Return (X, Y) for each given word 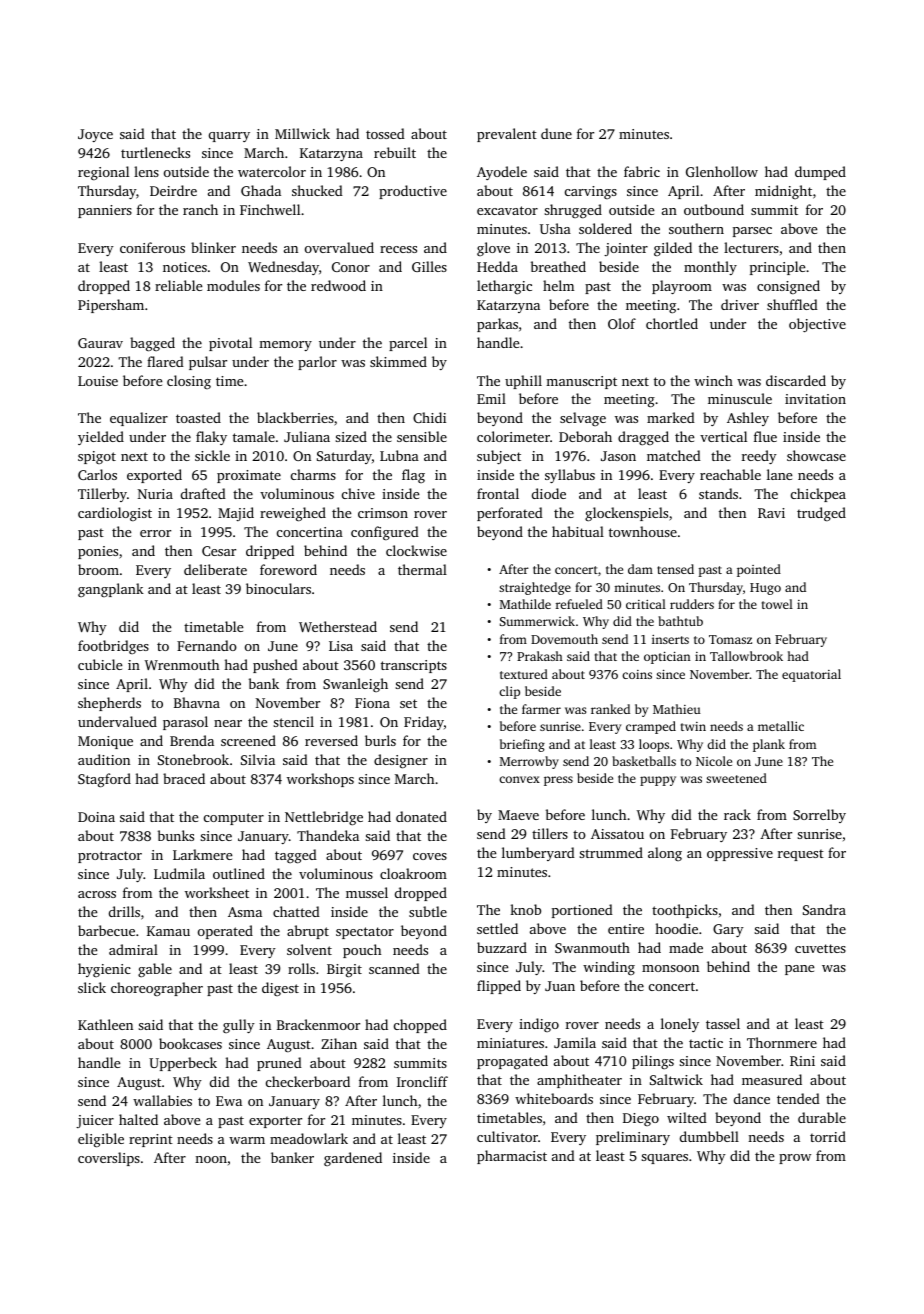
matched (674, 455)
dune (556, 133)
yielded (101, 438)
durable (822, 1117)
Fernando (207, 645)
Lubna (399, 455)
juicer (95, 1121)
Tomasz (730, 639)
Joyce (95, 135)
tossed (385, 133)
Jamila (575, 1042)
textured (524, 674)
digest (280, 989)
